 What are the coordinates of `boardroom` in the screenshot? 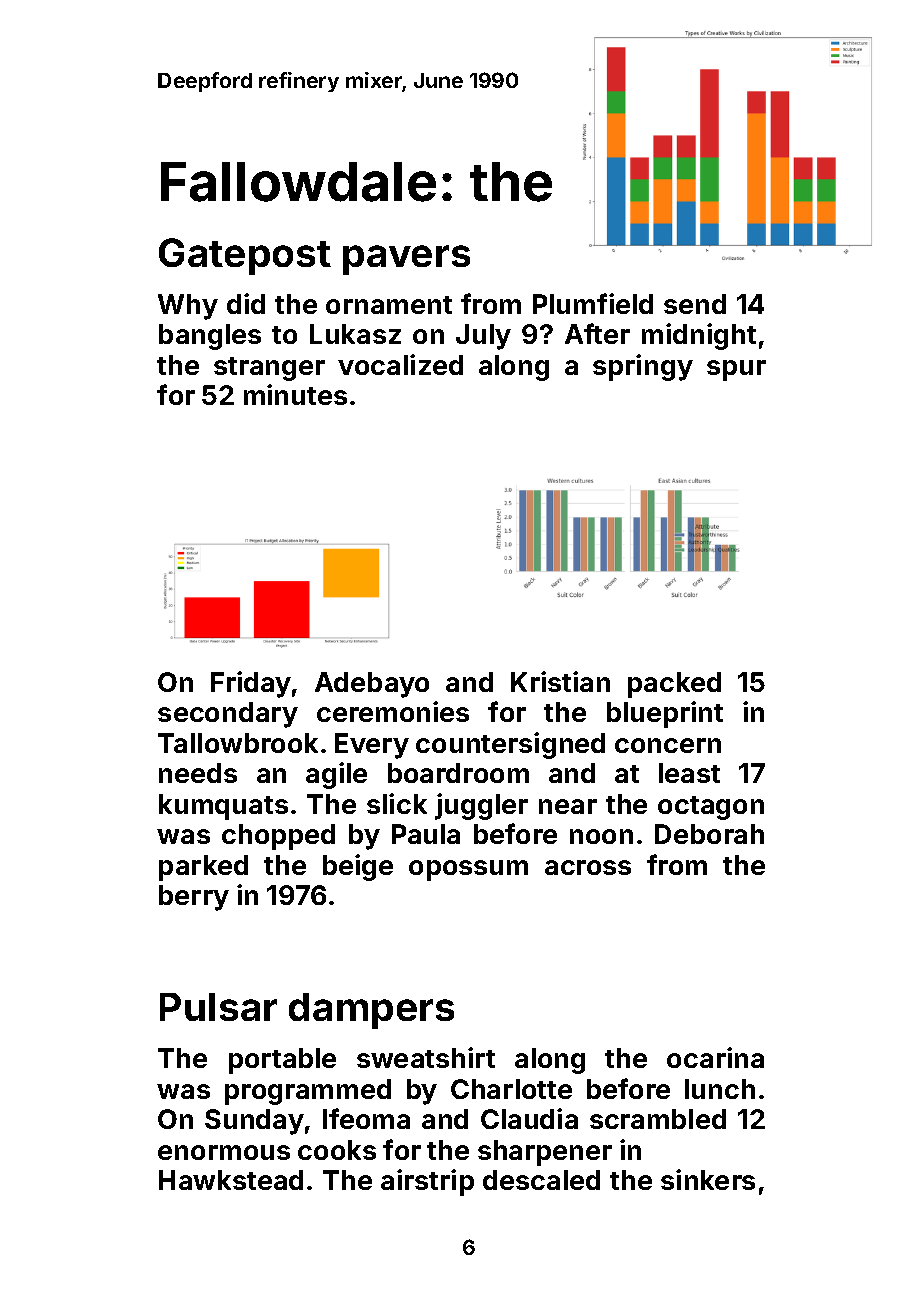 It's located at (458, 773).
